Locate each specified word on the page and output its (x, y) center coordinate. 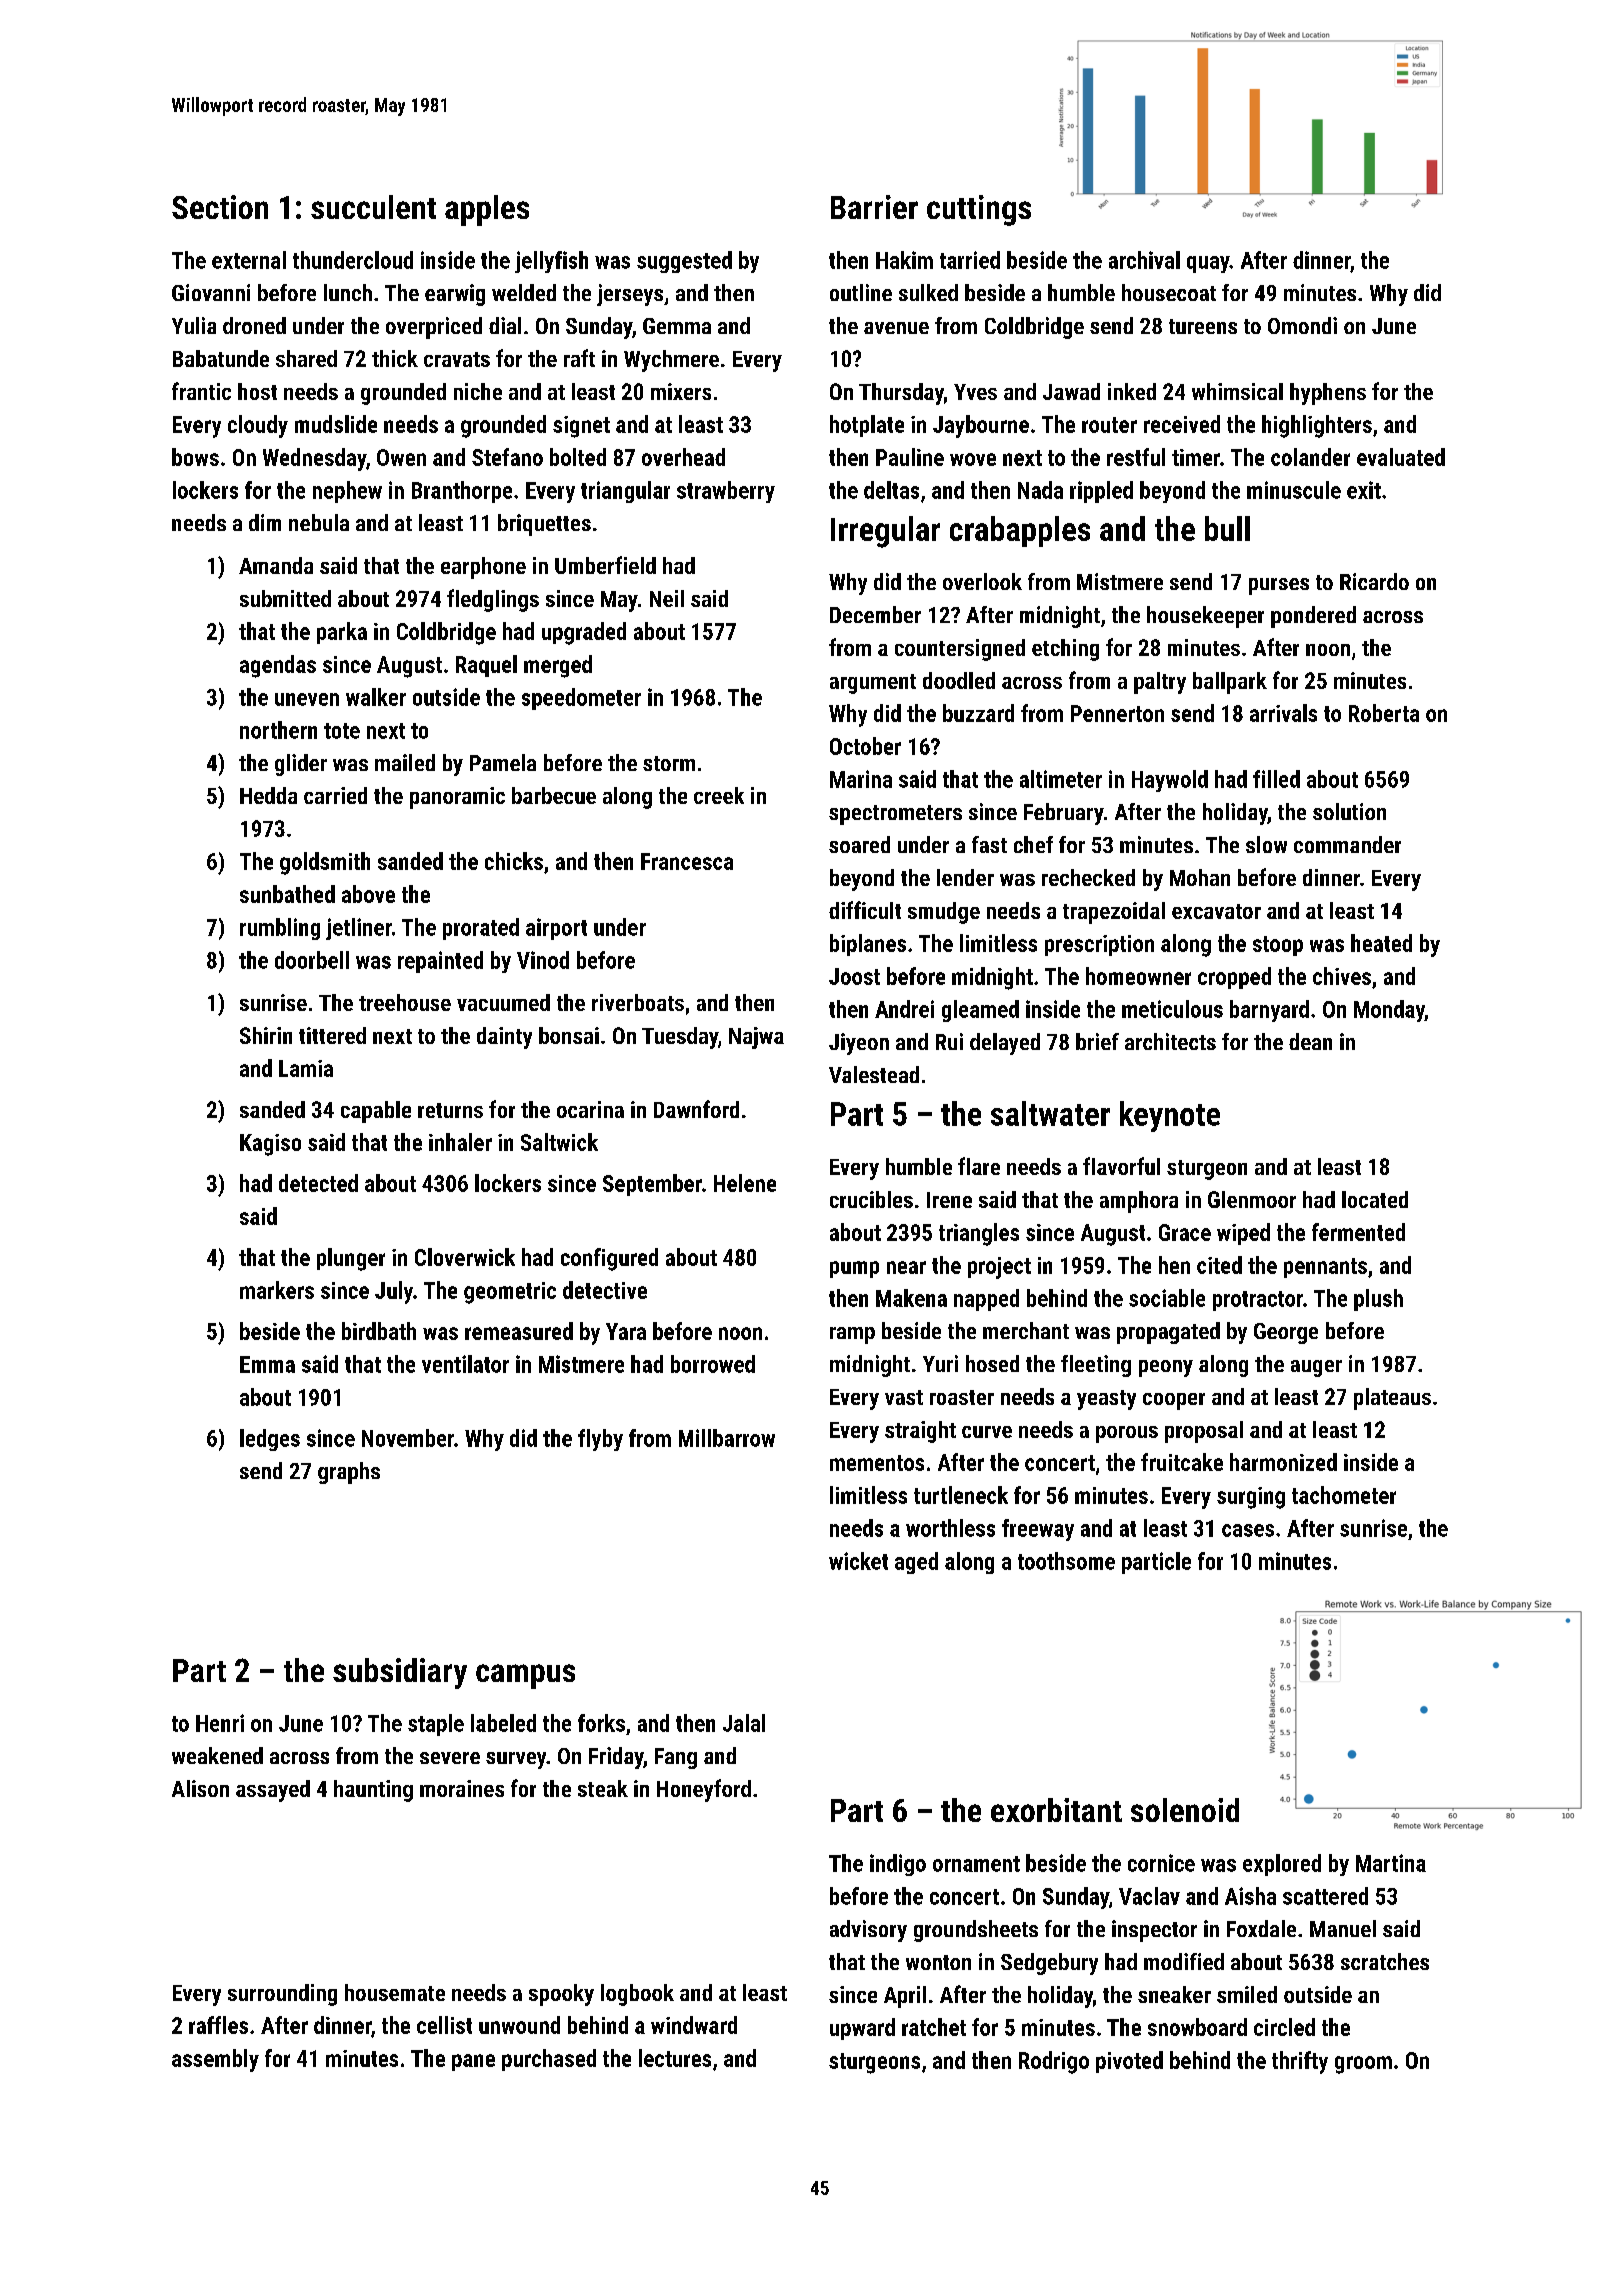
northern (278, 730)
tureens (1203, 326)
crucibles (871, 1199)
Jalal (744, 1723)
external (249, 260)
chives (1342, 976)
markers (277, 1290)
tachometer (1344, 1495)
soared (859, 844)
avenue (896, 328)
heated (1381, 943)
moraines (462, 1788)
